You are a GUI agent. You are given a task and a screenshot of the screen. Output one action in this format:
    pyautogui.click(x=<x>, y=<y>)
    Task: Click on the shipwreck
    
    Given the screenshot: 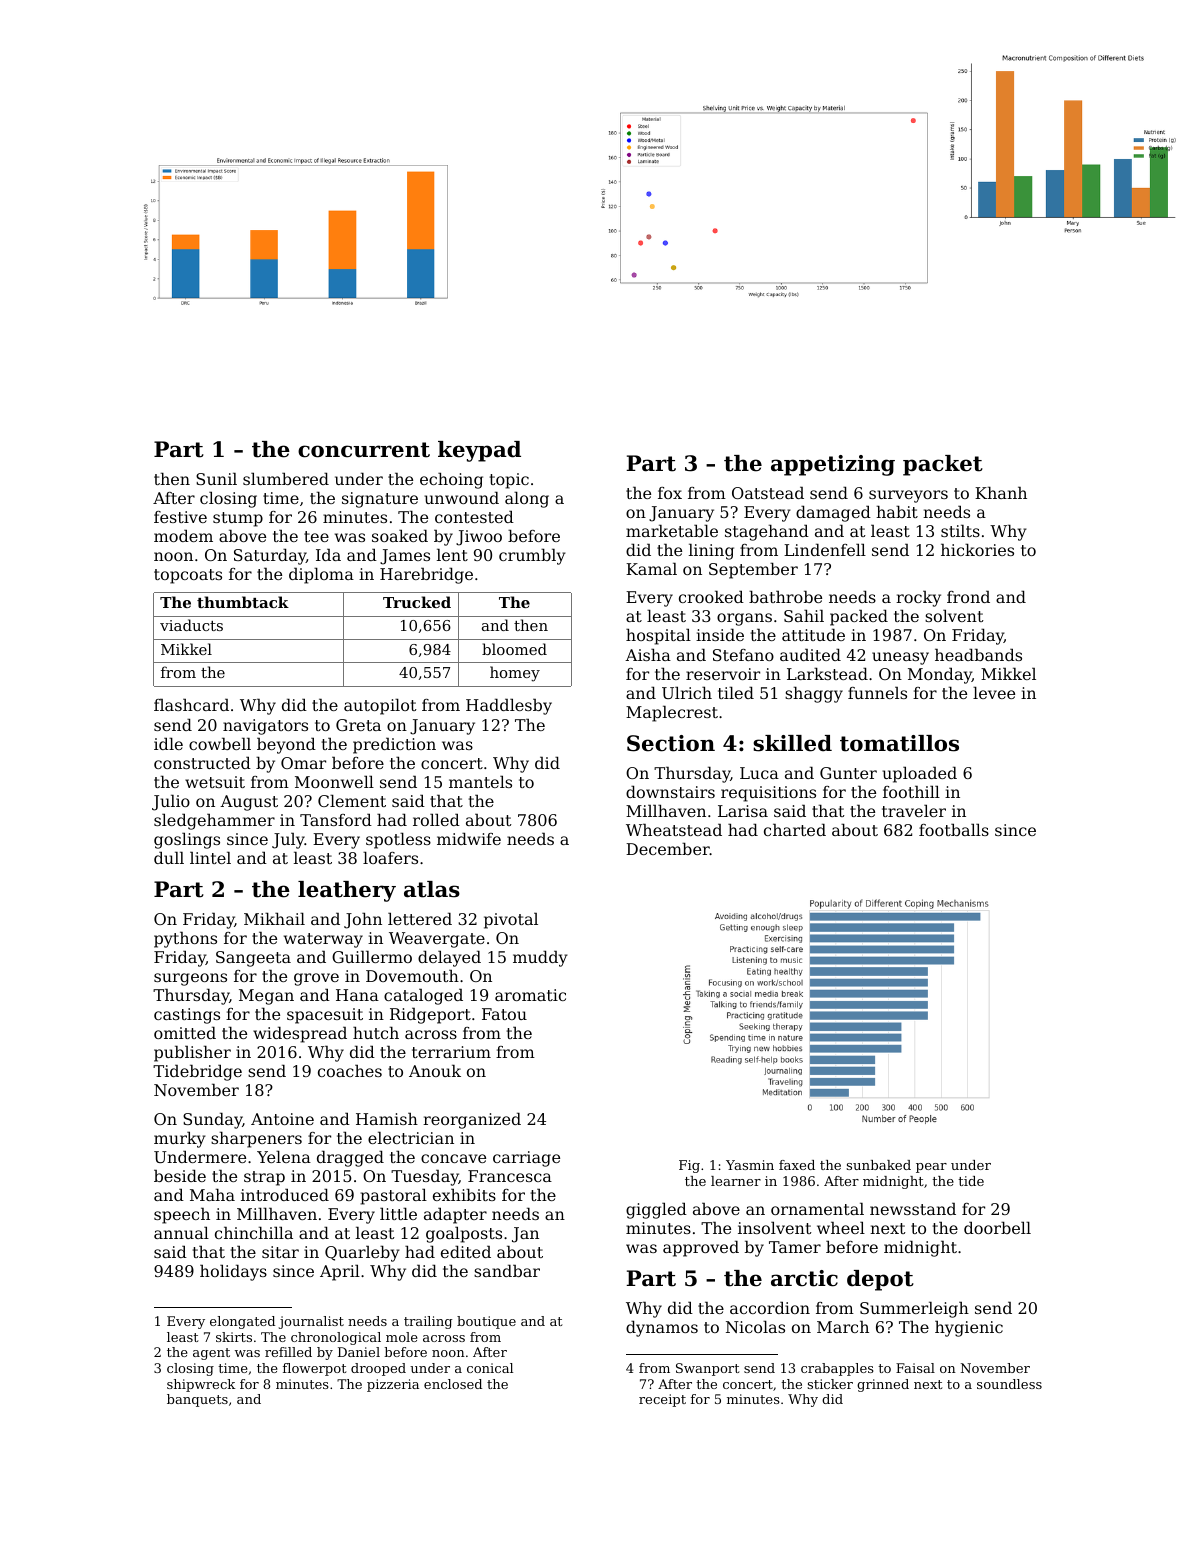 What is the action you would take?
    pyautogui.click(x=201, y=1385)
